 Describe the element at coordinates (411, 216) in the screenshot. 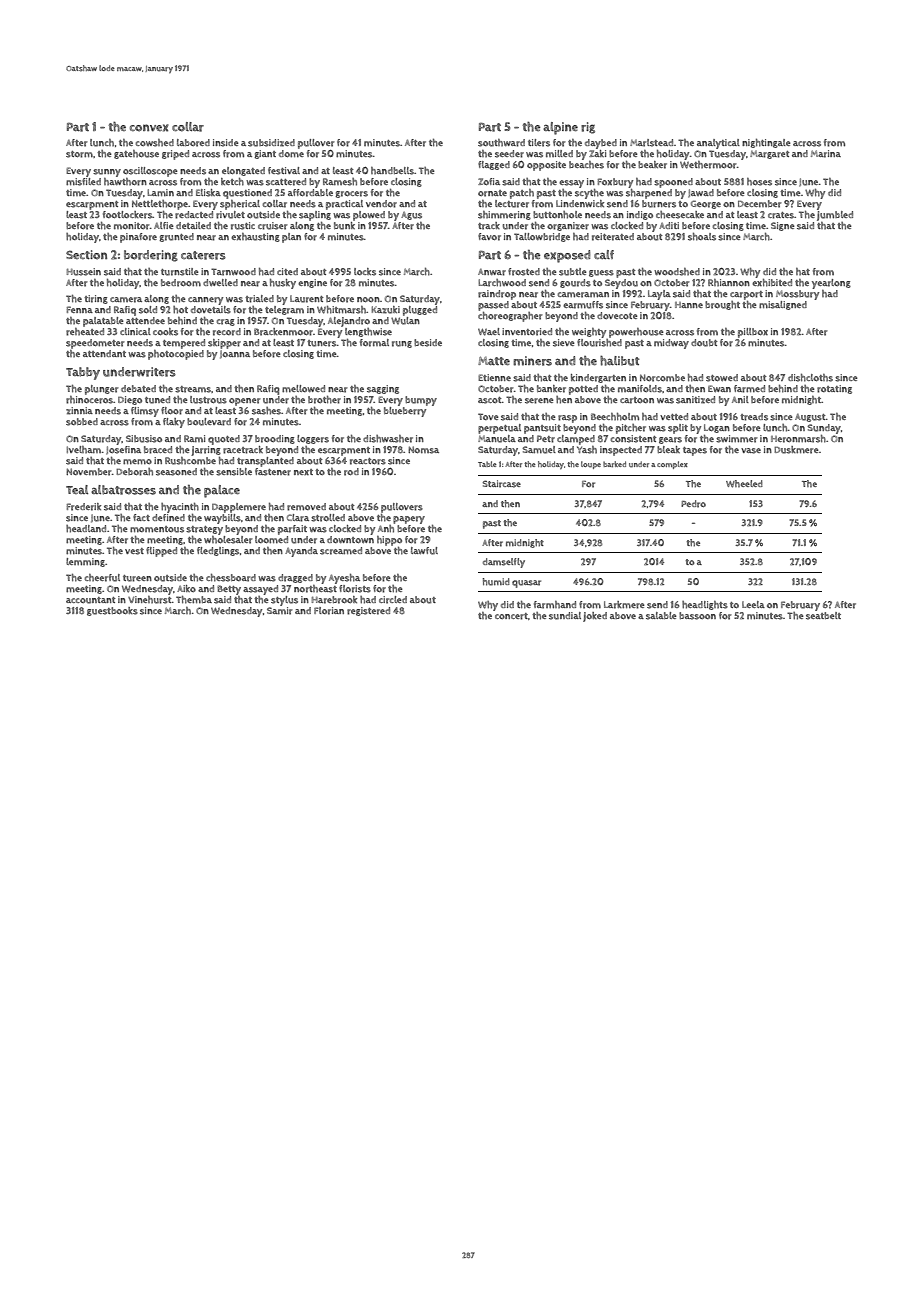

I see `Agus` at that location.
